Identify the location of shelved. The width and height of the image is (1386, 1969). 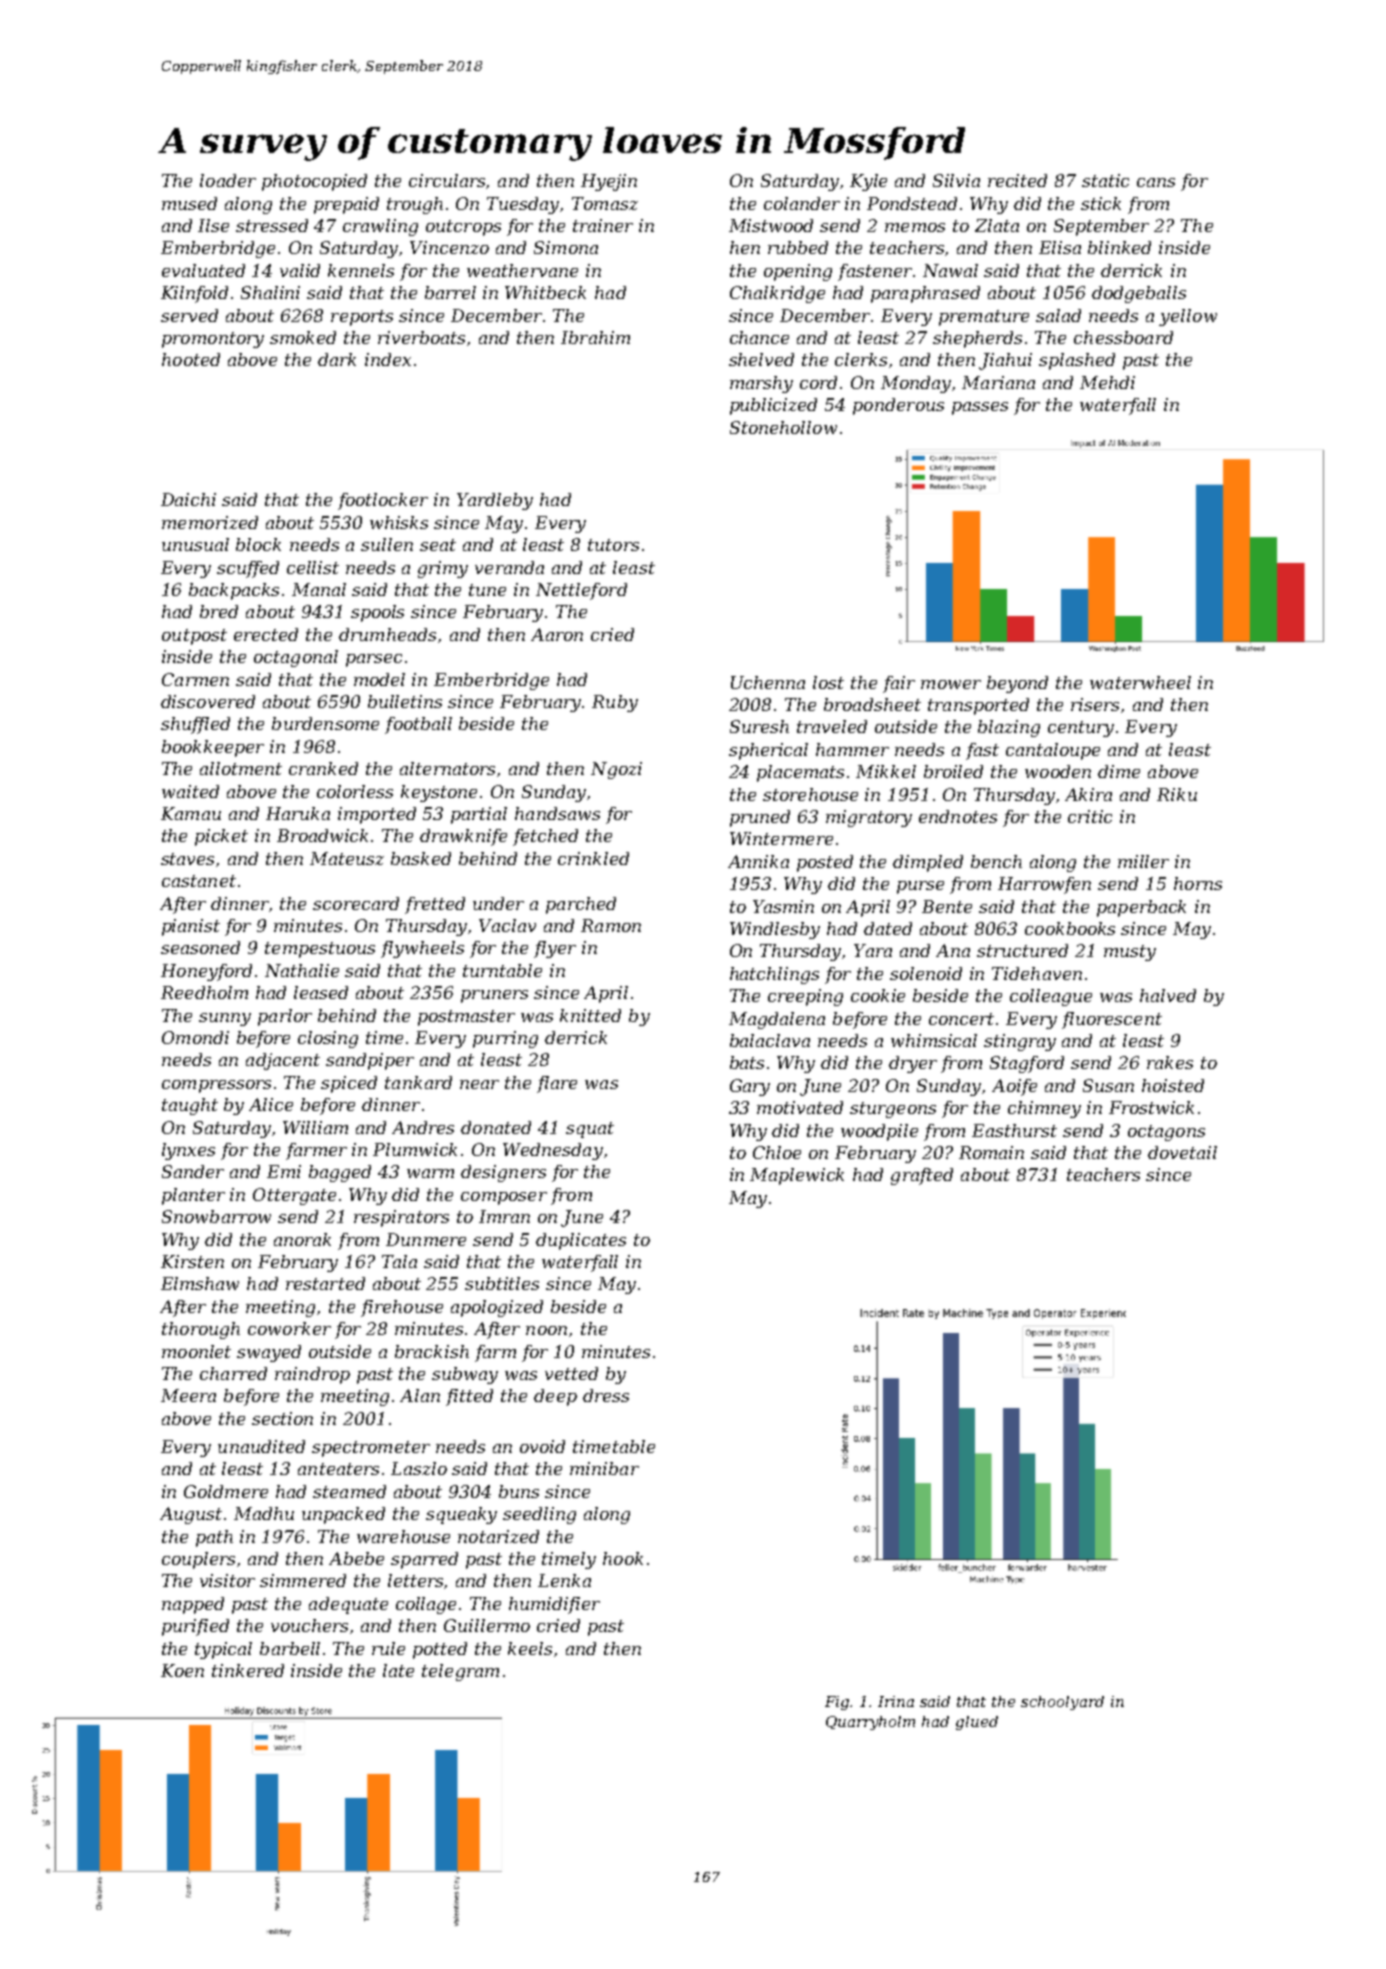
(761, 359).
